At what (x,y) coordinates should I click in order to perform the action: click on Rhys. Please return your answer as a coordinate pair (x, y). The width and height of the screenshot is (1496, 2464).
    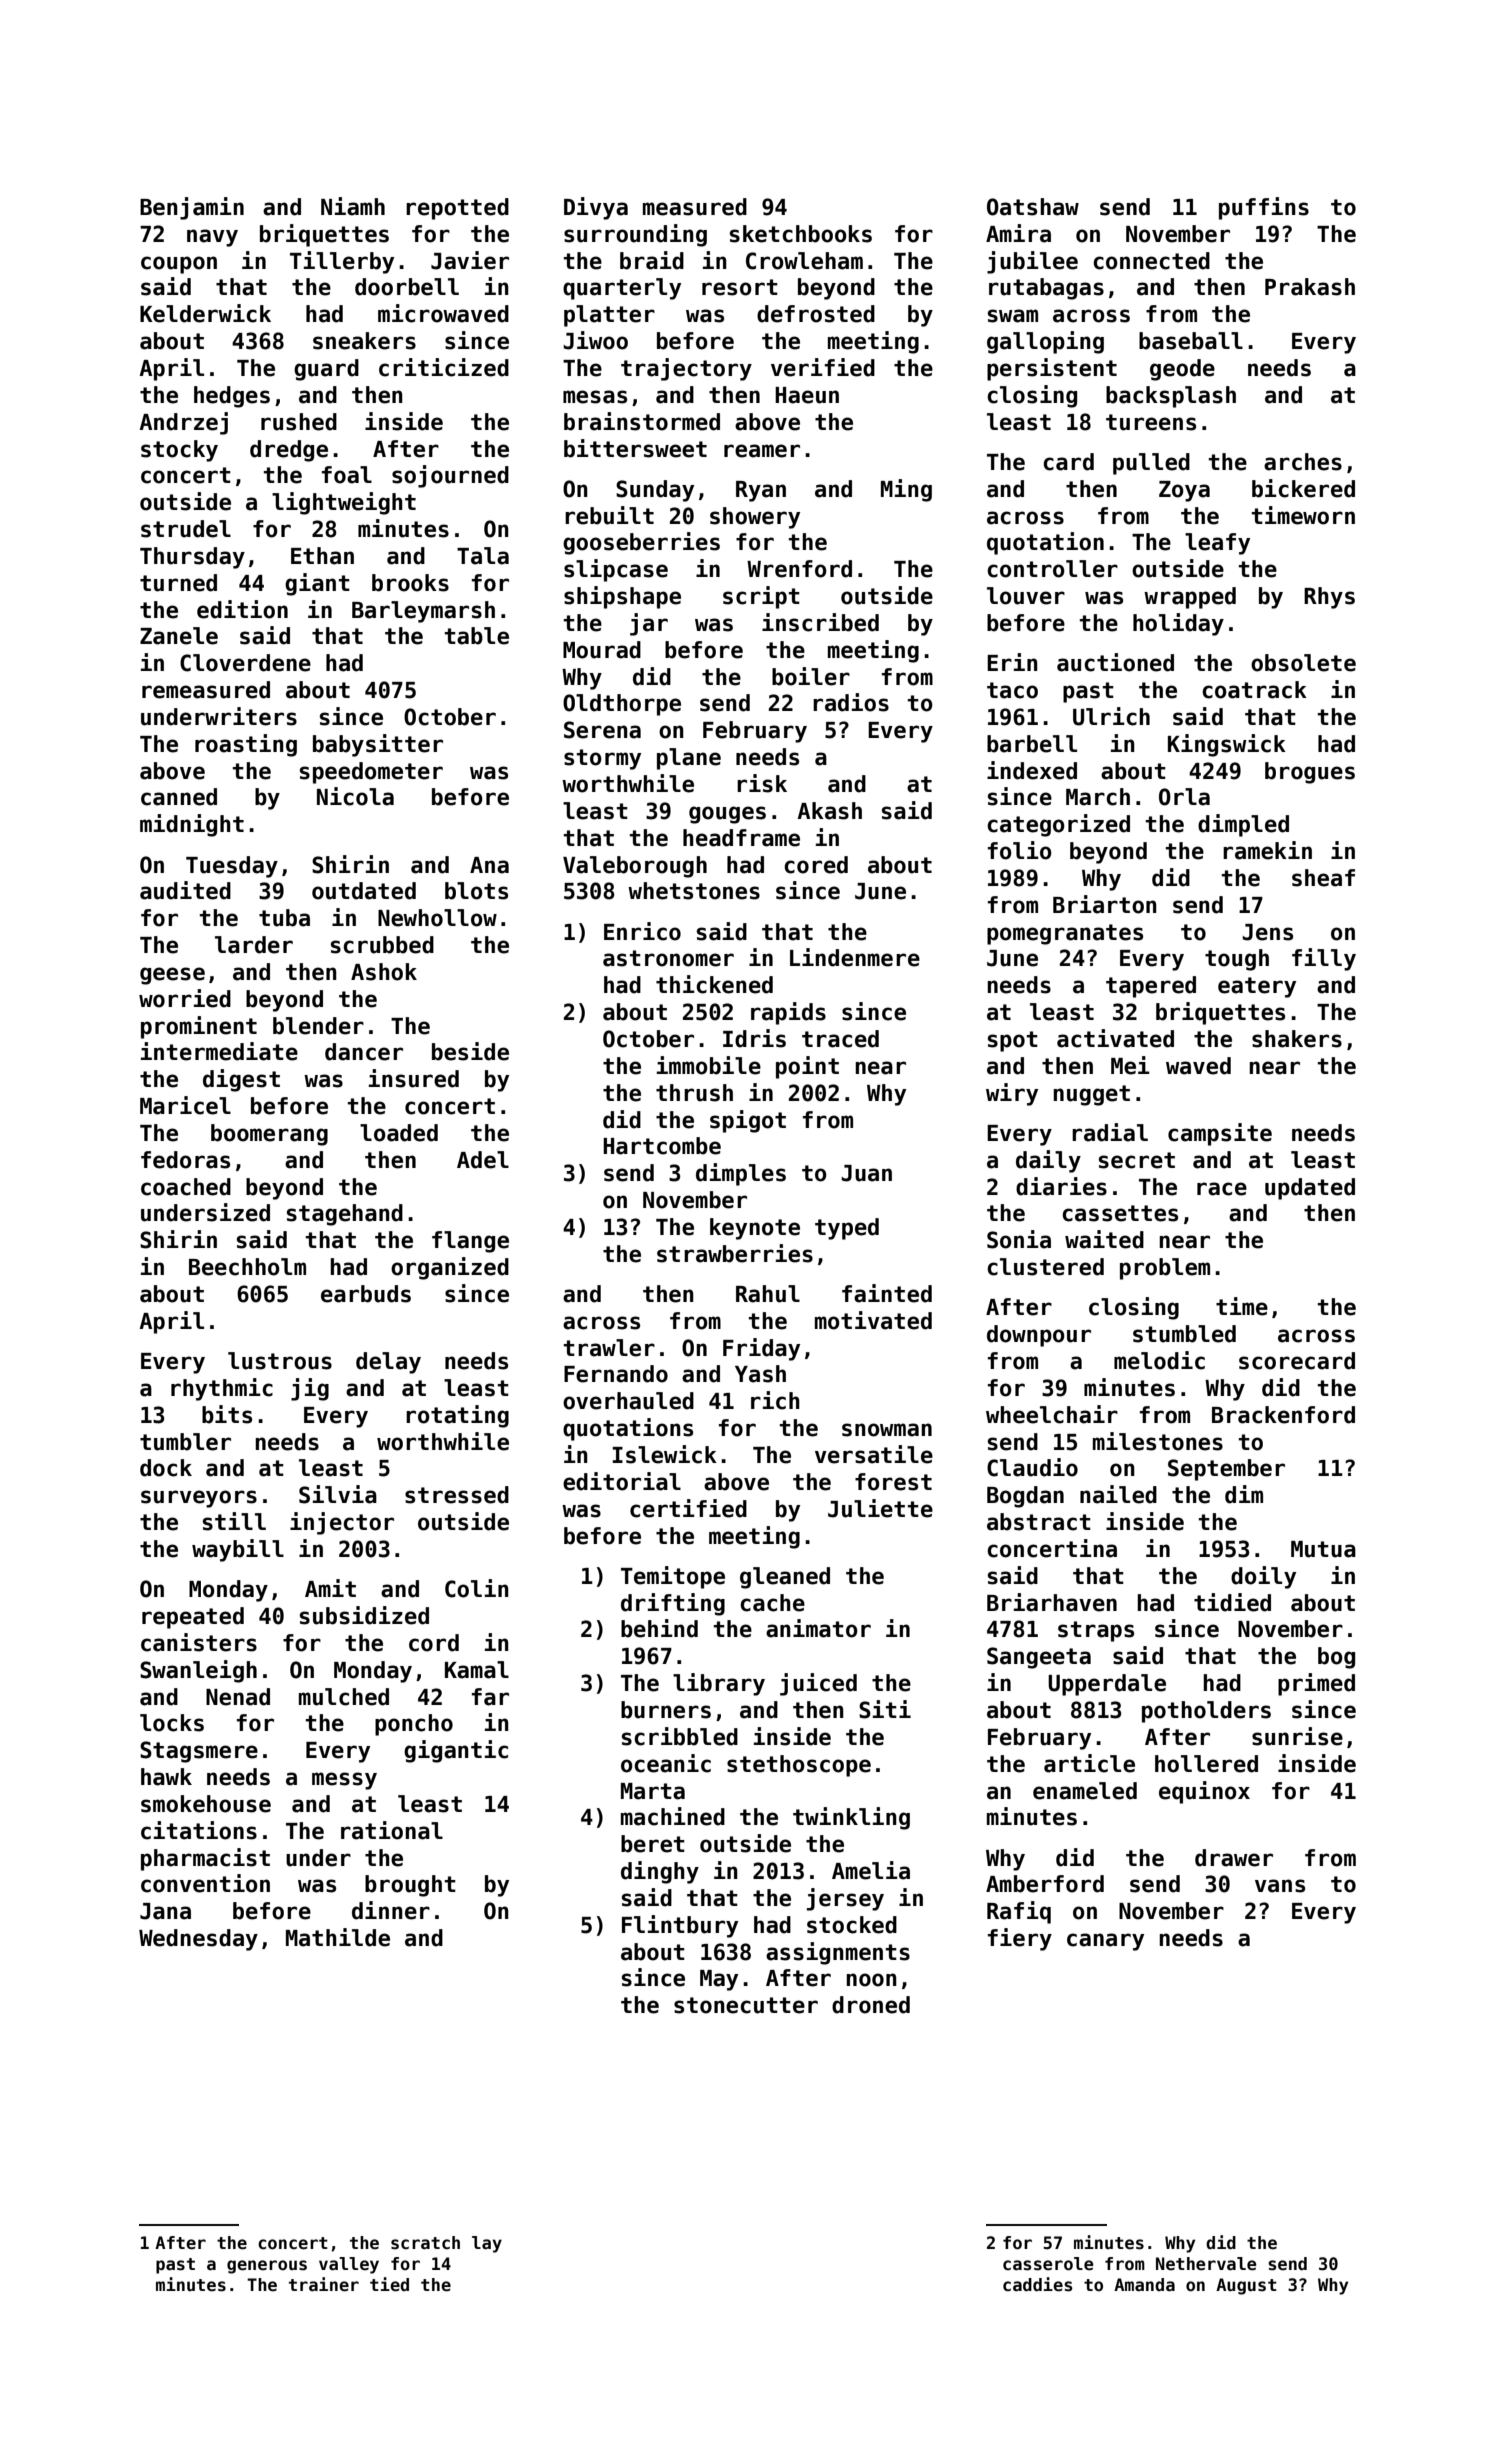
    Looking at the image, I should click on (1329, 598).
